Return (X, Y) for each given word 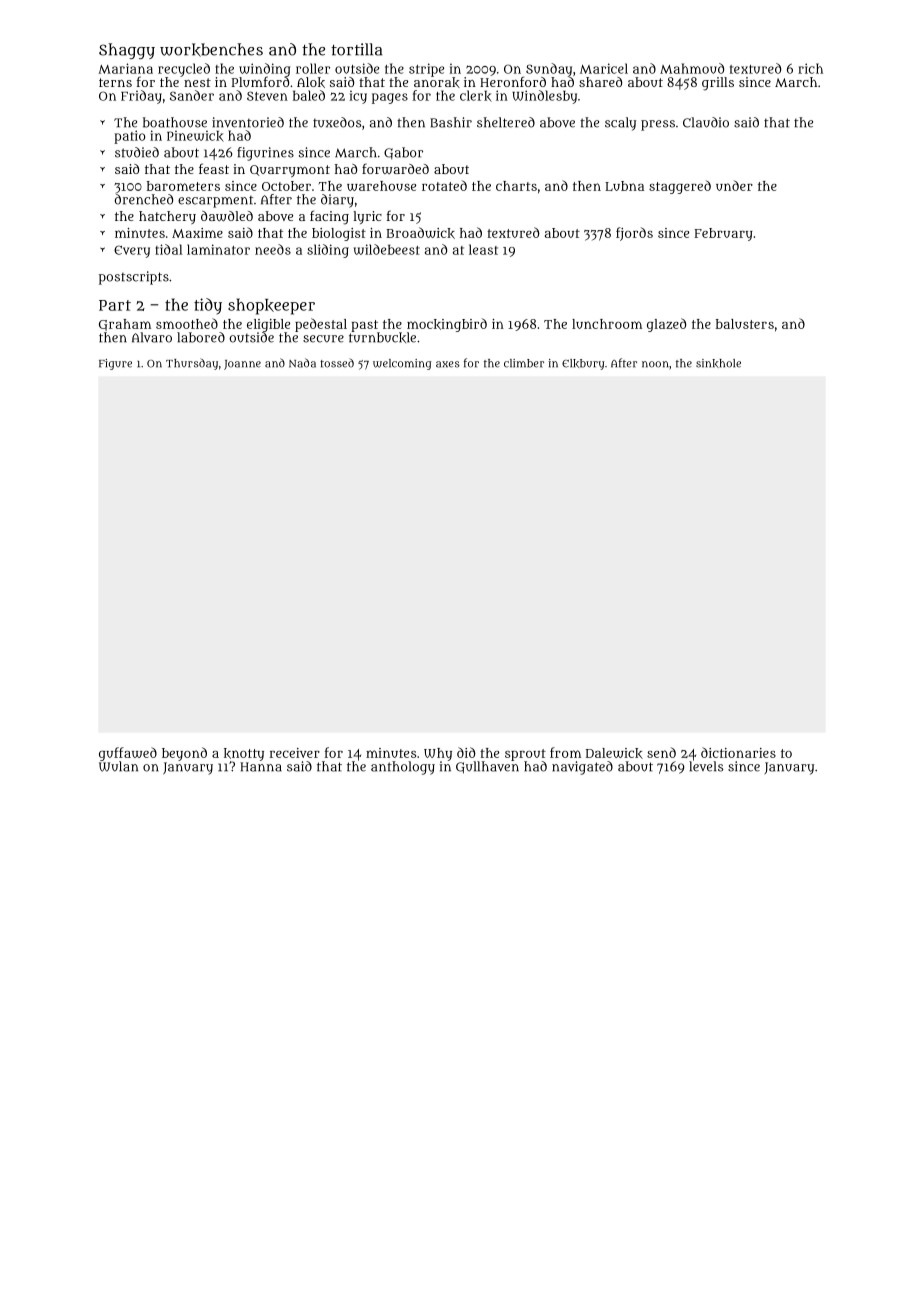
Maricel (604, 68)
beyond (184, 754)
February (723, 234)
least (483, 249)
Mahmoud (692, 68)
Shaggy (127, 51)
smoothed (187, 323)
